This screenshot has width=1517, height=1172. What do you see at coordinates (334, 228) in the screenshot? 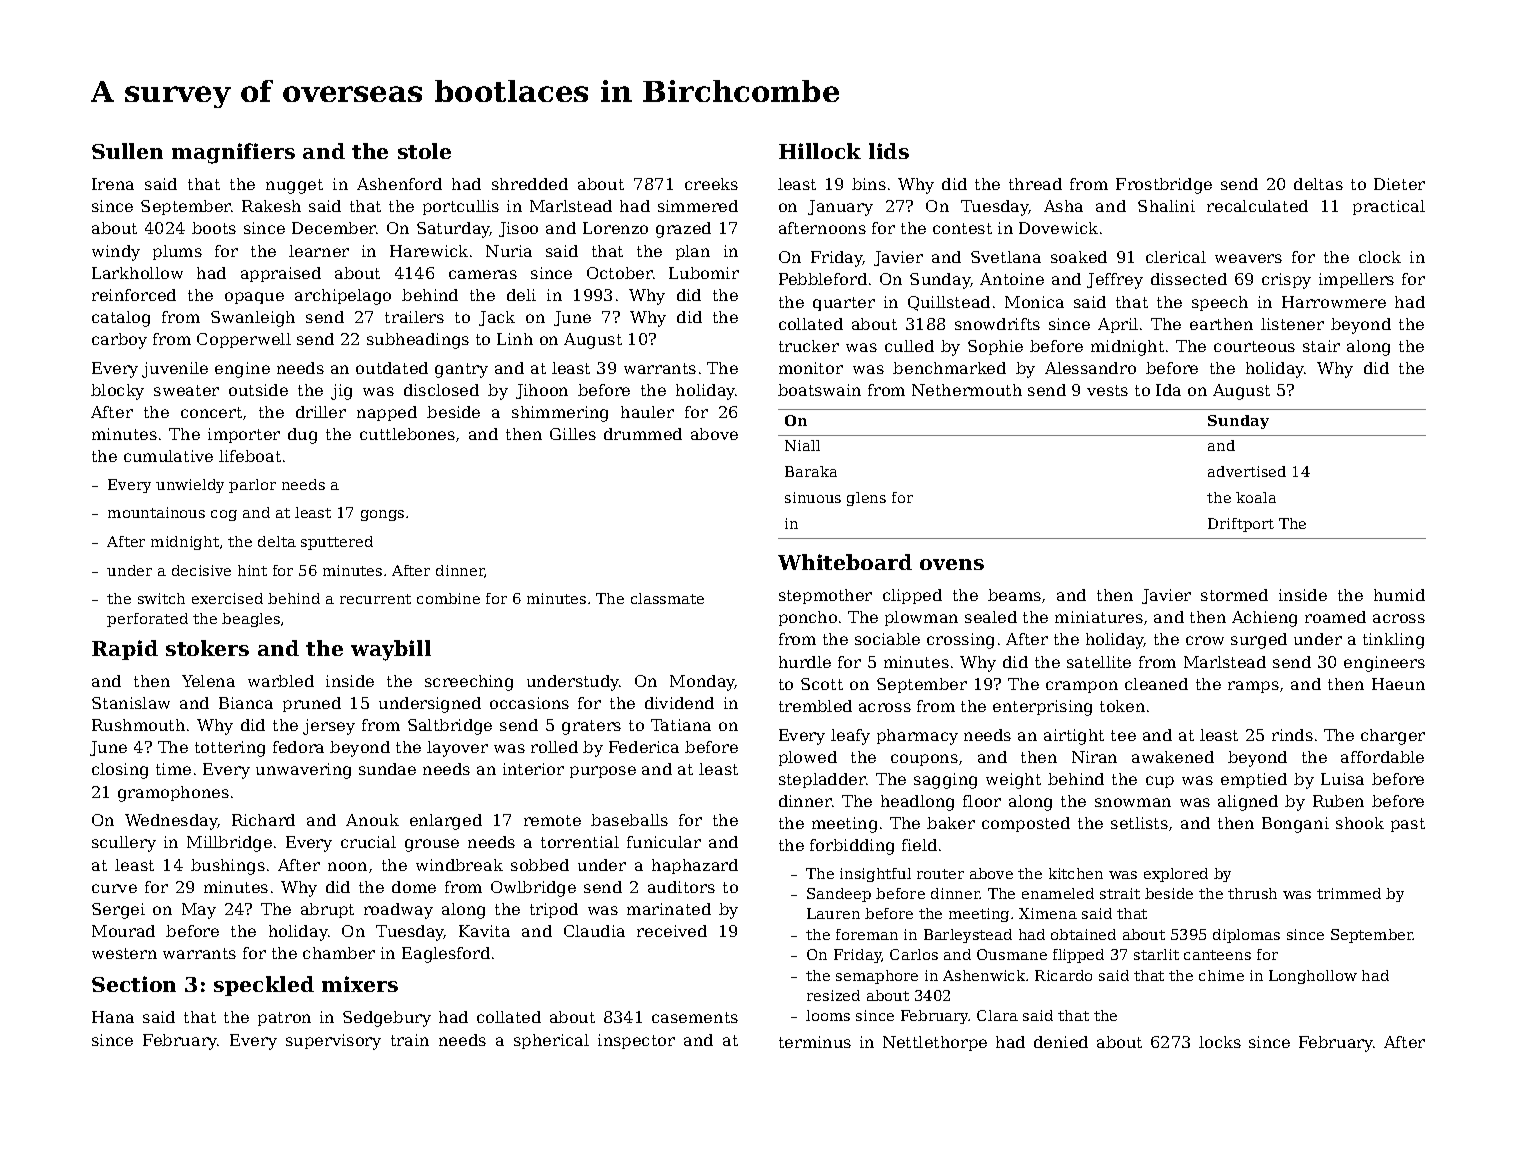
I see `December` at bounding box center [334, 228].
